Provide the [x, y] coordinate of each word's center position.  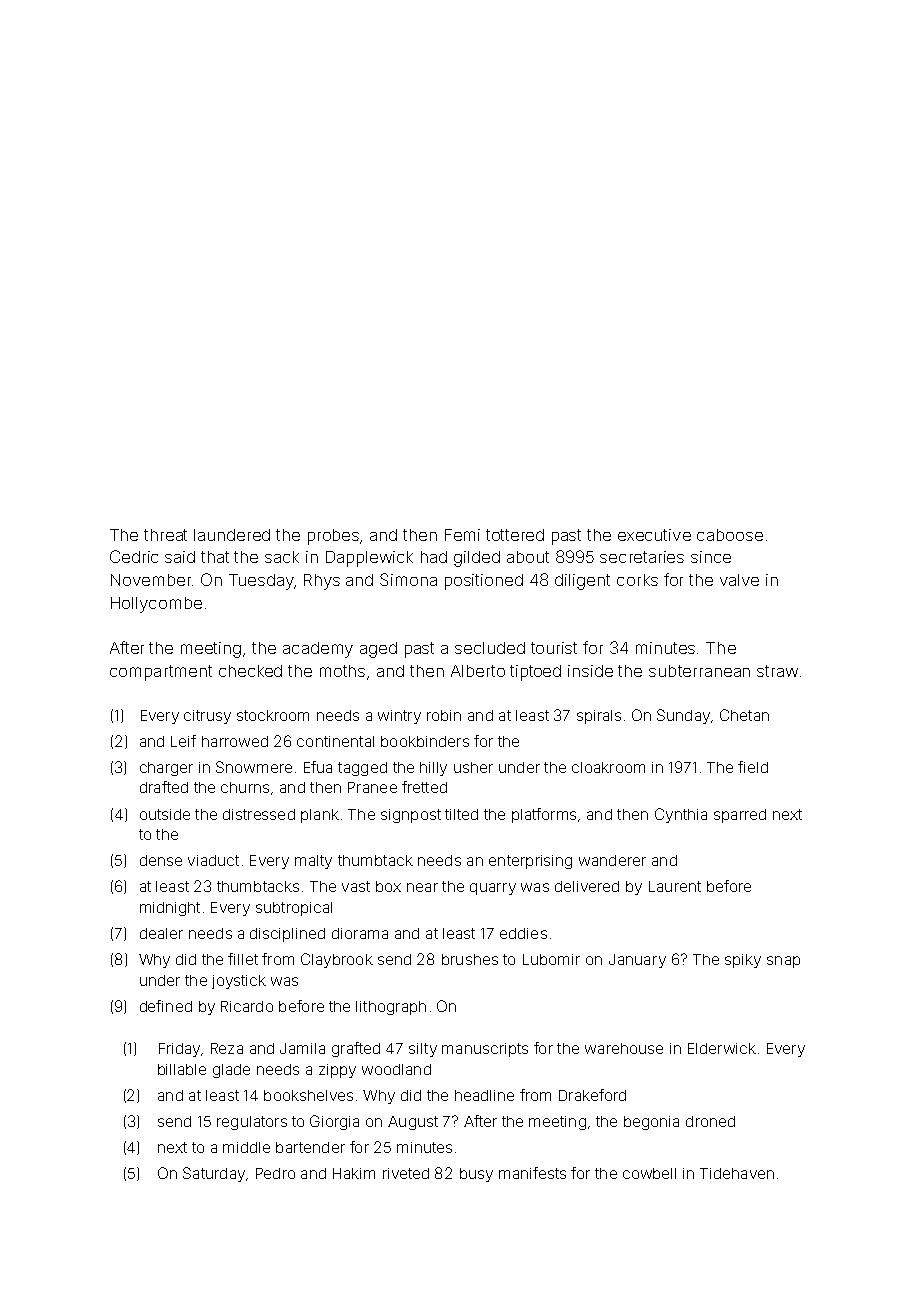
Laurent [675, 886]
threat [165, 535]
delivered [587, 886]
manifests [532, 1173]
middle [246, 1147]
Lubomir [551, 959]
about [528, 557]
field [753, 767]
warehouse [624, 1048]
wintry [399, 717]
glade [231, 1071]
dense [161, 860]
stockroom [273, 715]
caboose [730, 535]
